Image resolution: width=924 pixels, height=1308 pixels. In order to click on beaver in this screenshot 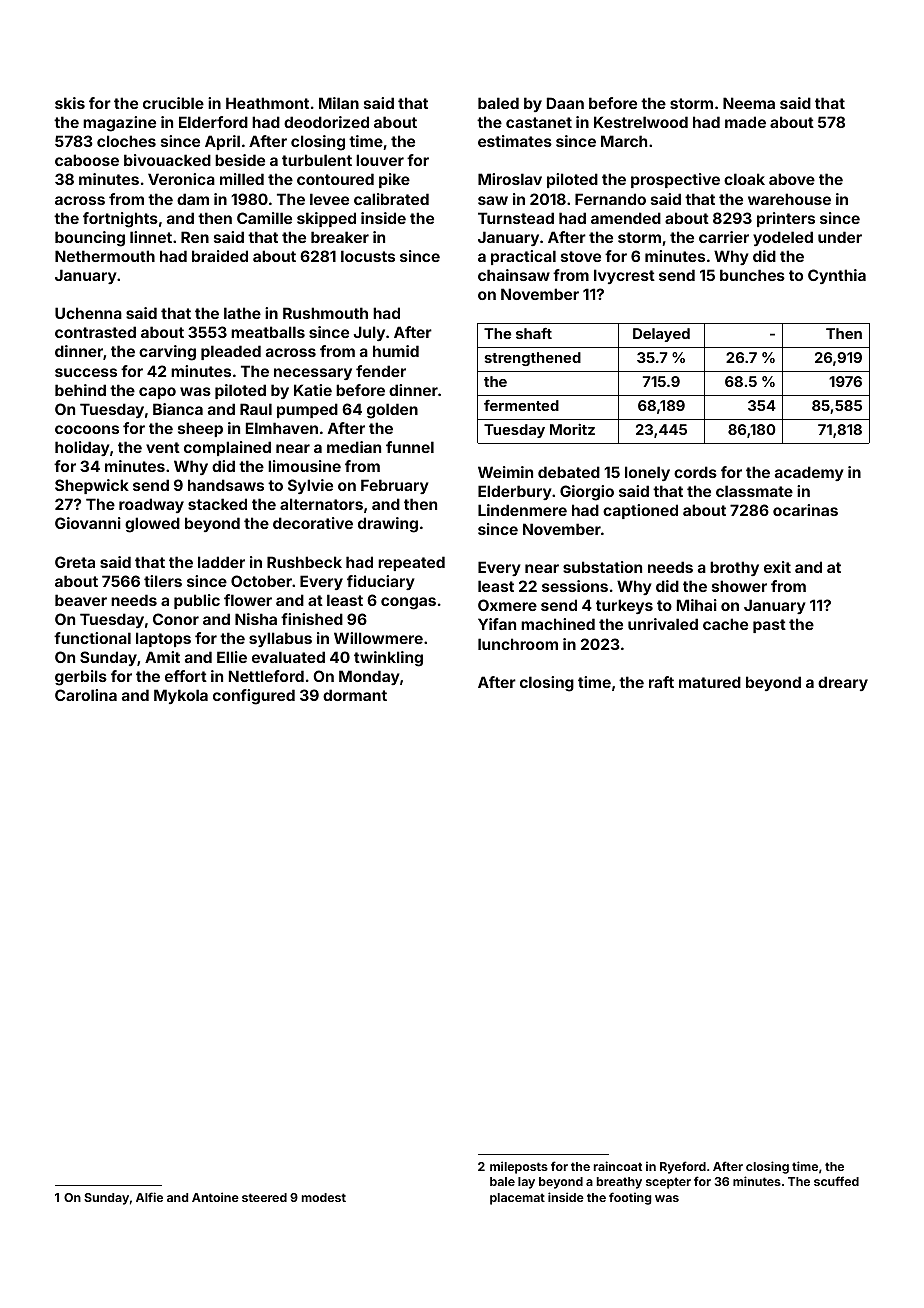, I will do `click(81, 600)`.
